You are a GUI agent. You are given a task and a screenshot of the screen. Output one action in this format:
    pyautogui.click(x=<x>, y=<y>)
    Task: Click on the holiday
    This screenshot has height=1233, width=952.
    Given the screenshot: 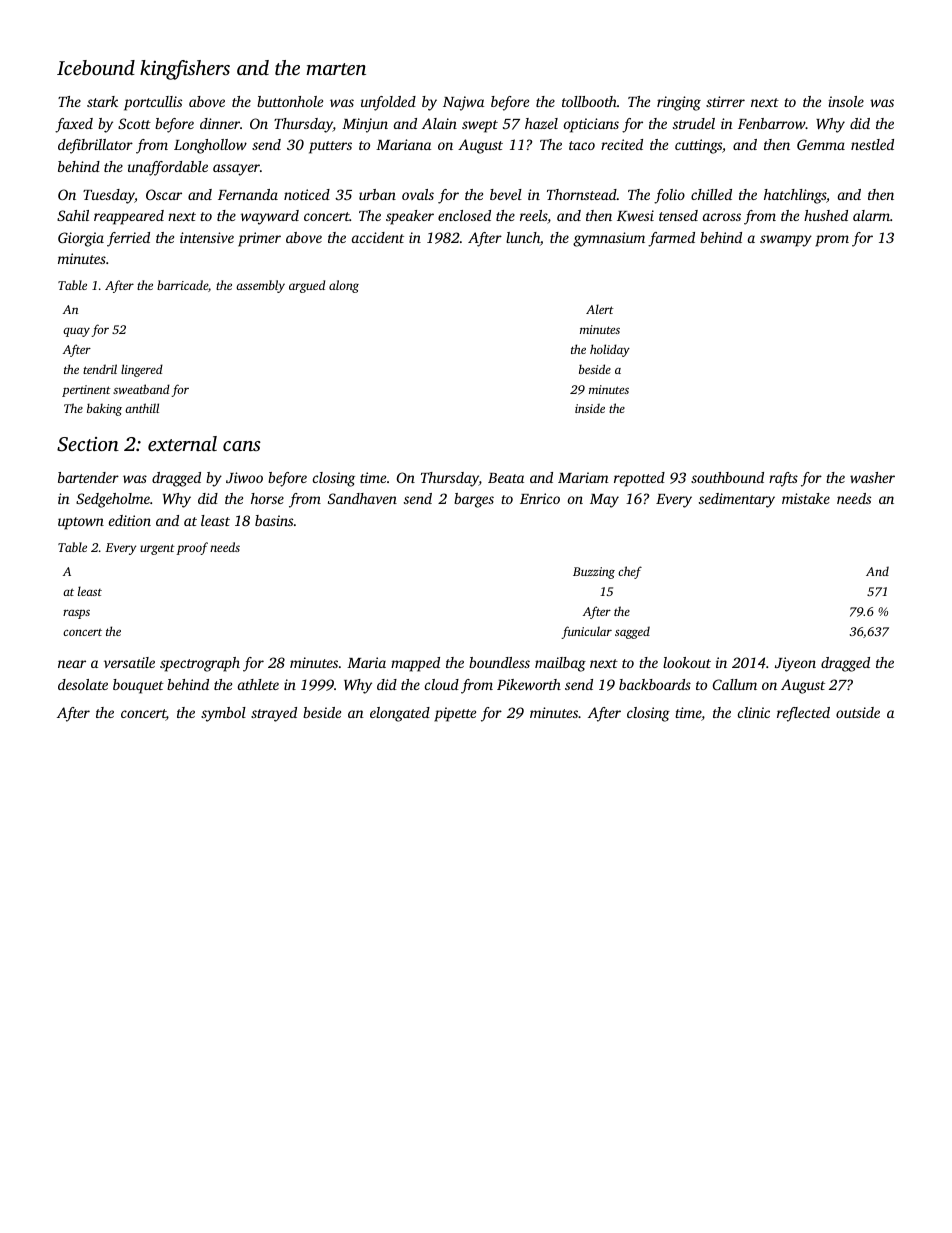 What is the action you would take?
    pyautogui.click(x=610, y=350)
